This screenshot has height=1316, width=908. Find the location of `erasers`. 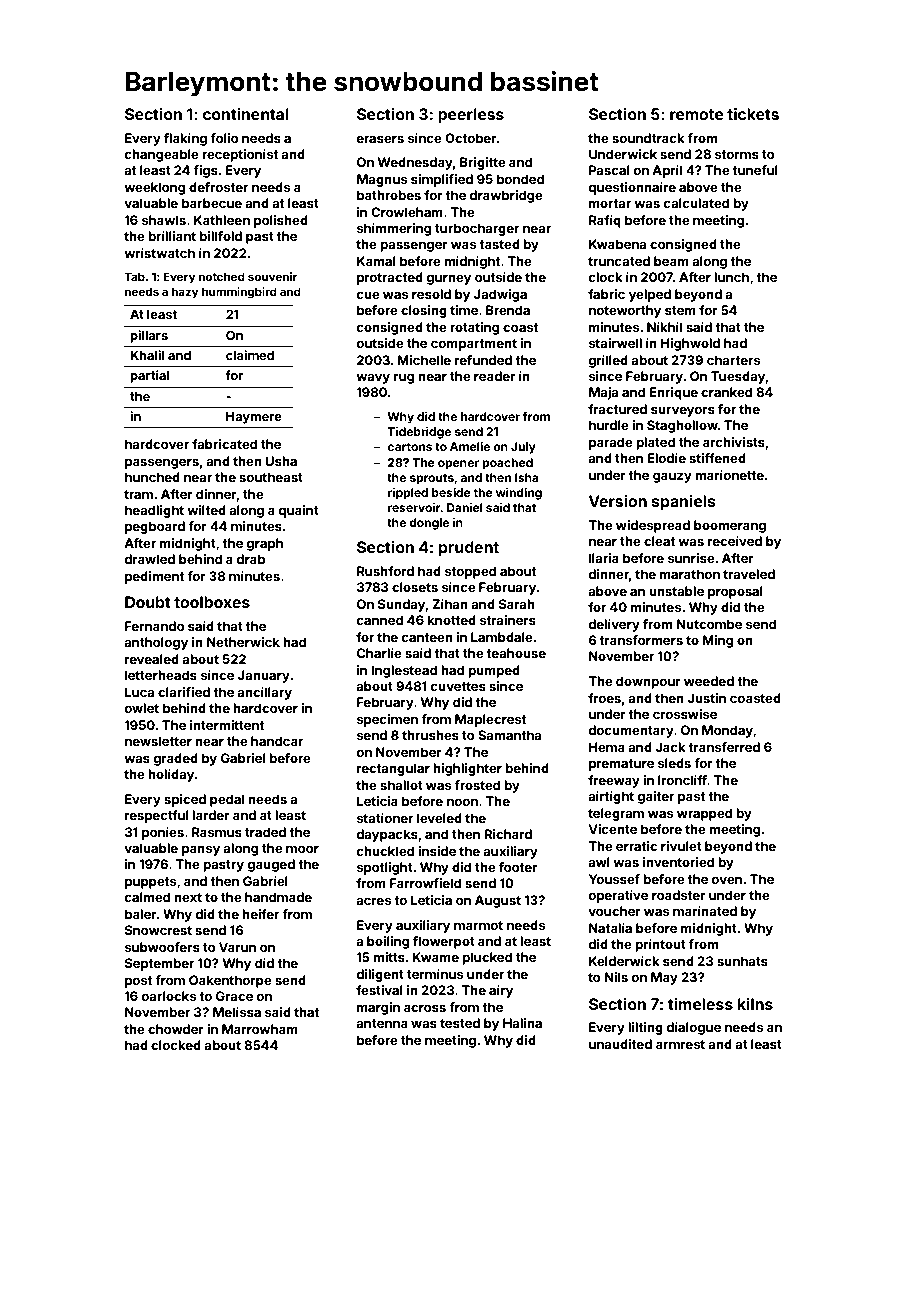

erasers is located at coordinates (380, 139).
